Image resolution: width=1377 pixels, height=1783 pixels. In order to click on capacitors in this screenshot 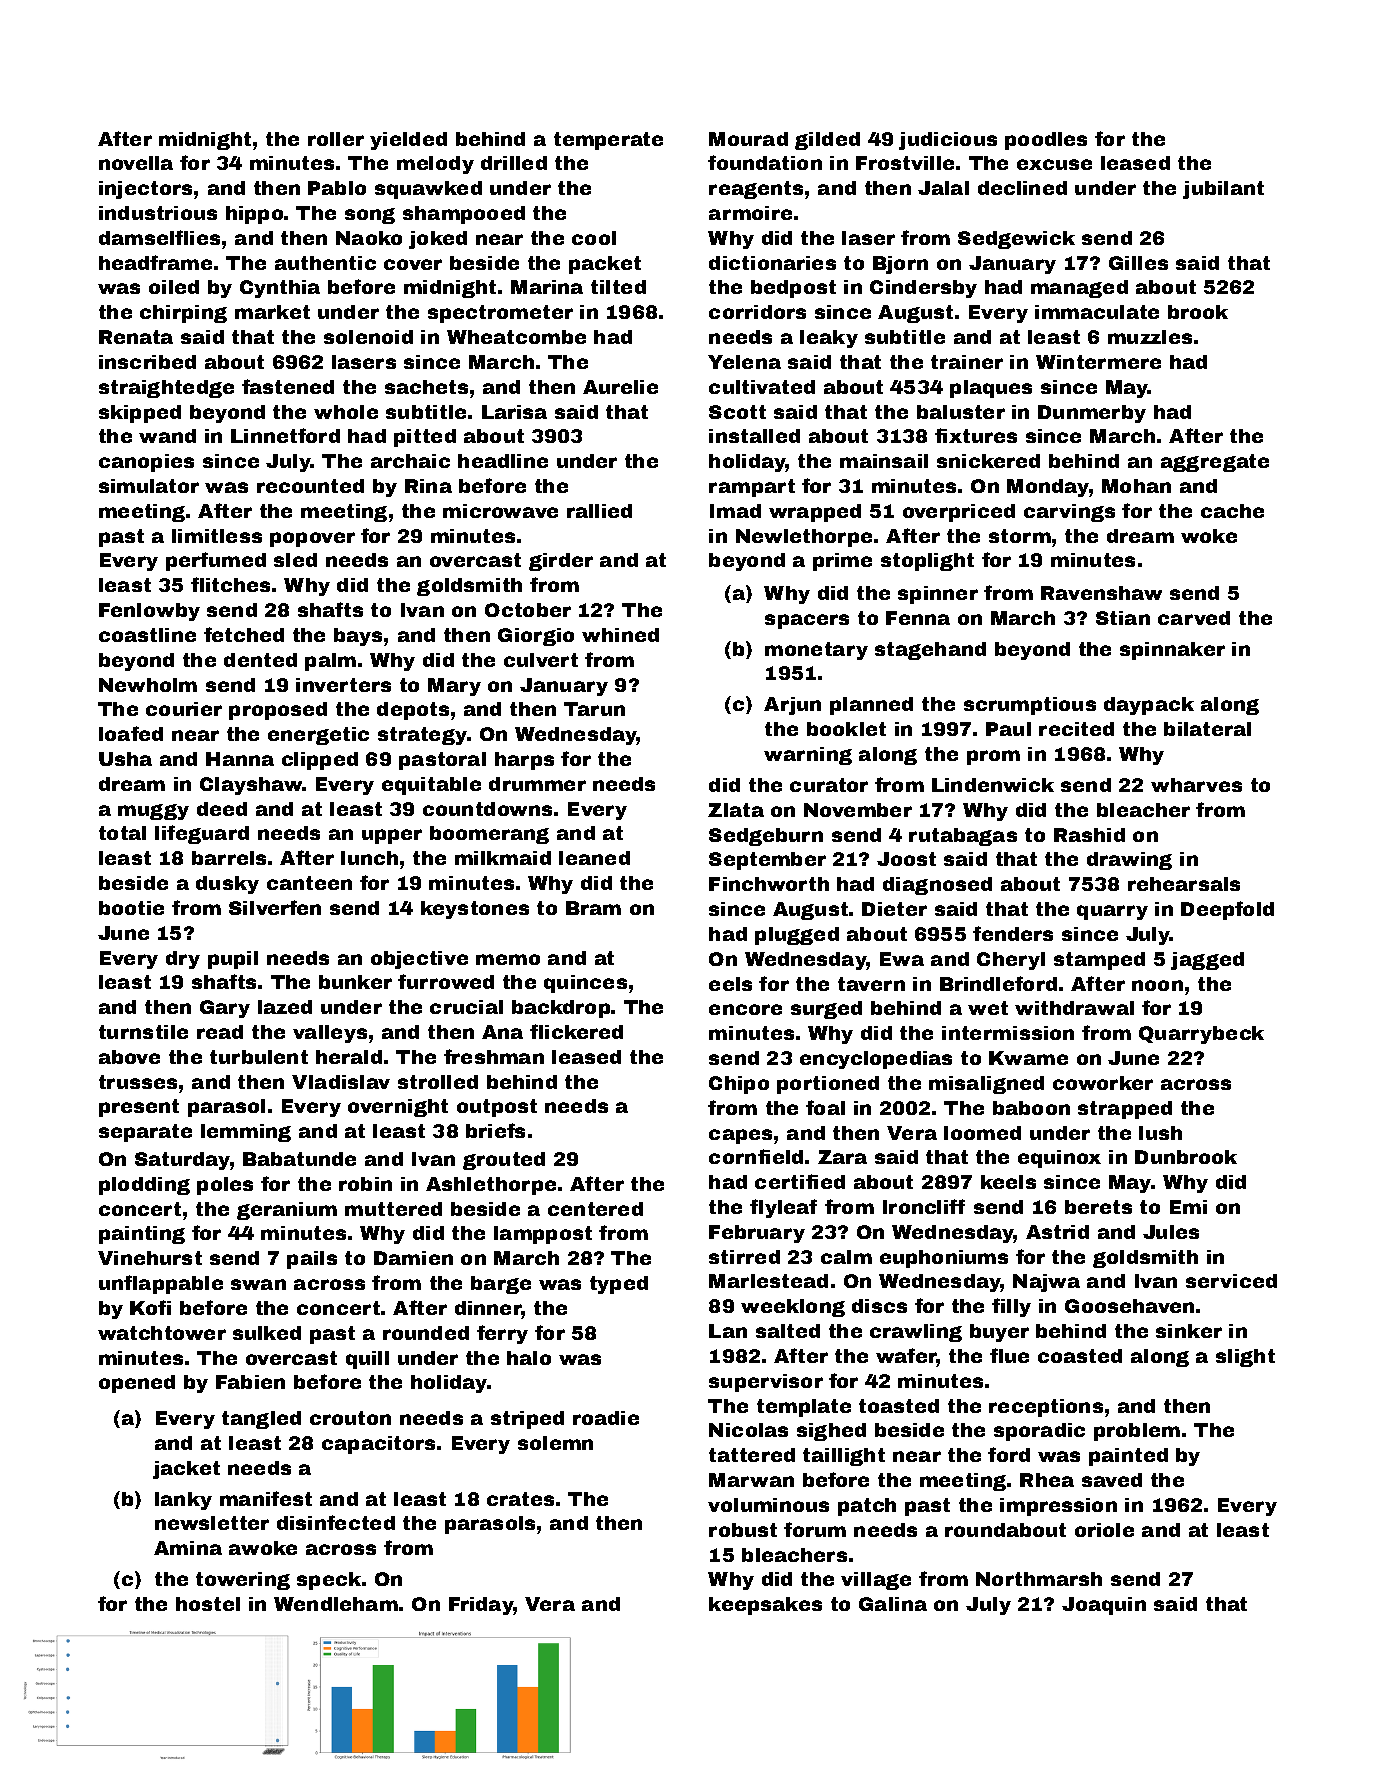, I will do `click(378, 1445)`.
